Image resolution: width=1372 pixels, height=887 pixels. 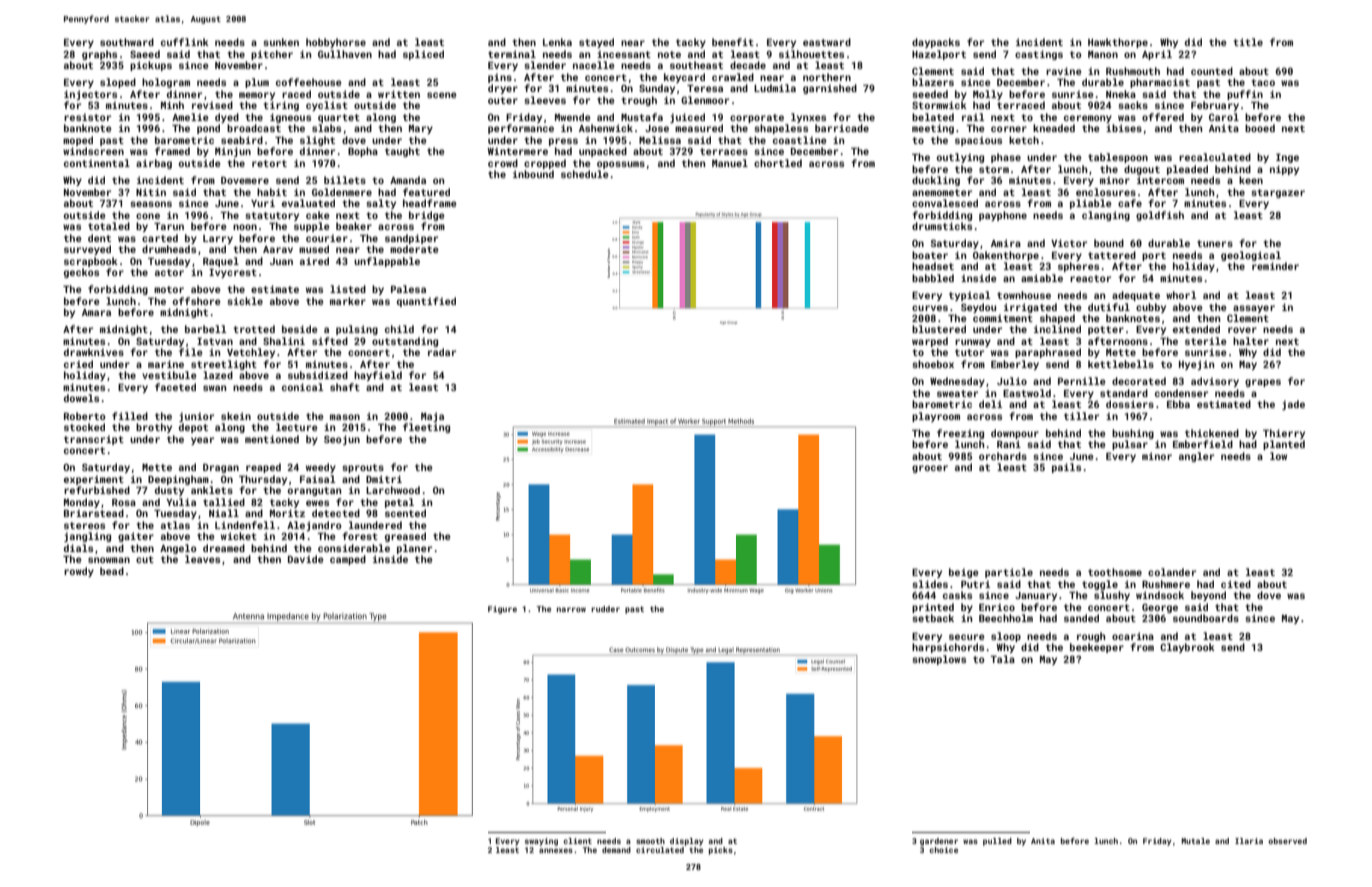 What do you see at coordinates (557, 42) in the page?
I see `Lenka` at bounding box center [557, 42].
